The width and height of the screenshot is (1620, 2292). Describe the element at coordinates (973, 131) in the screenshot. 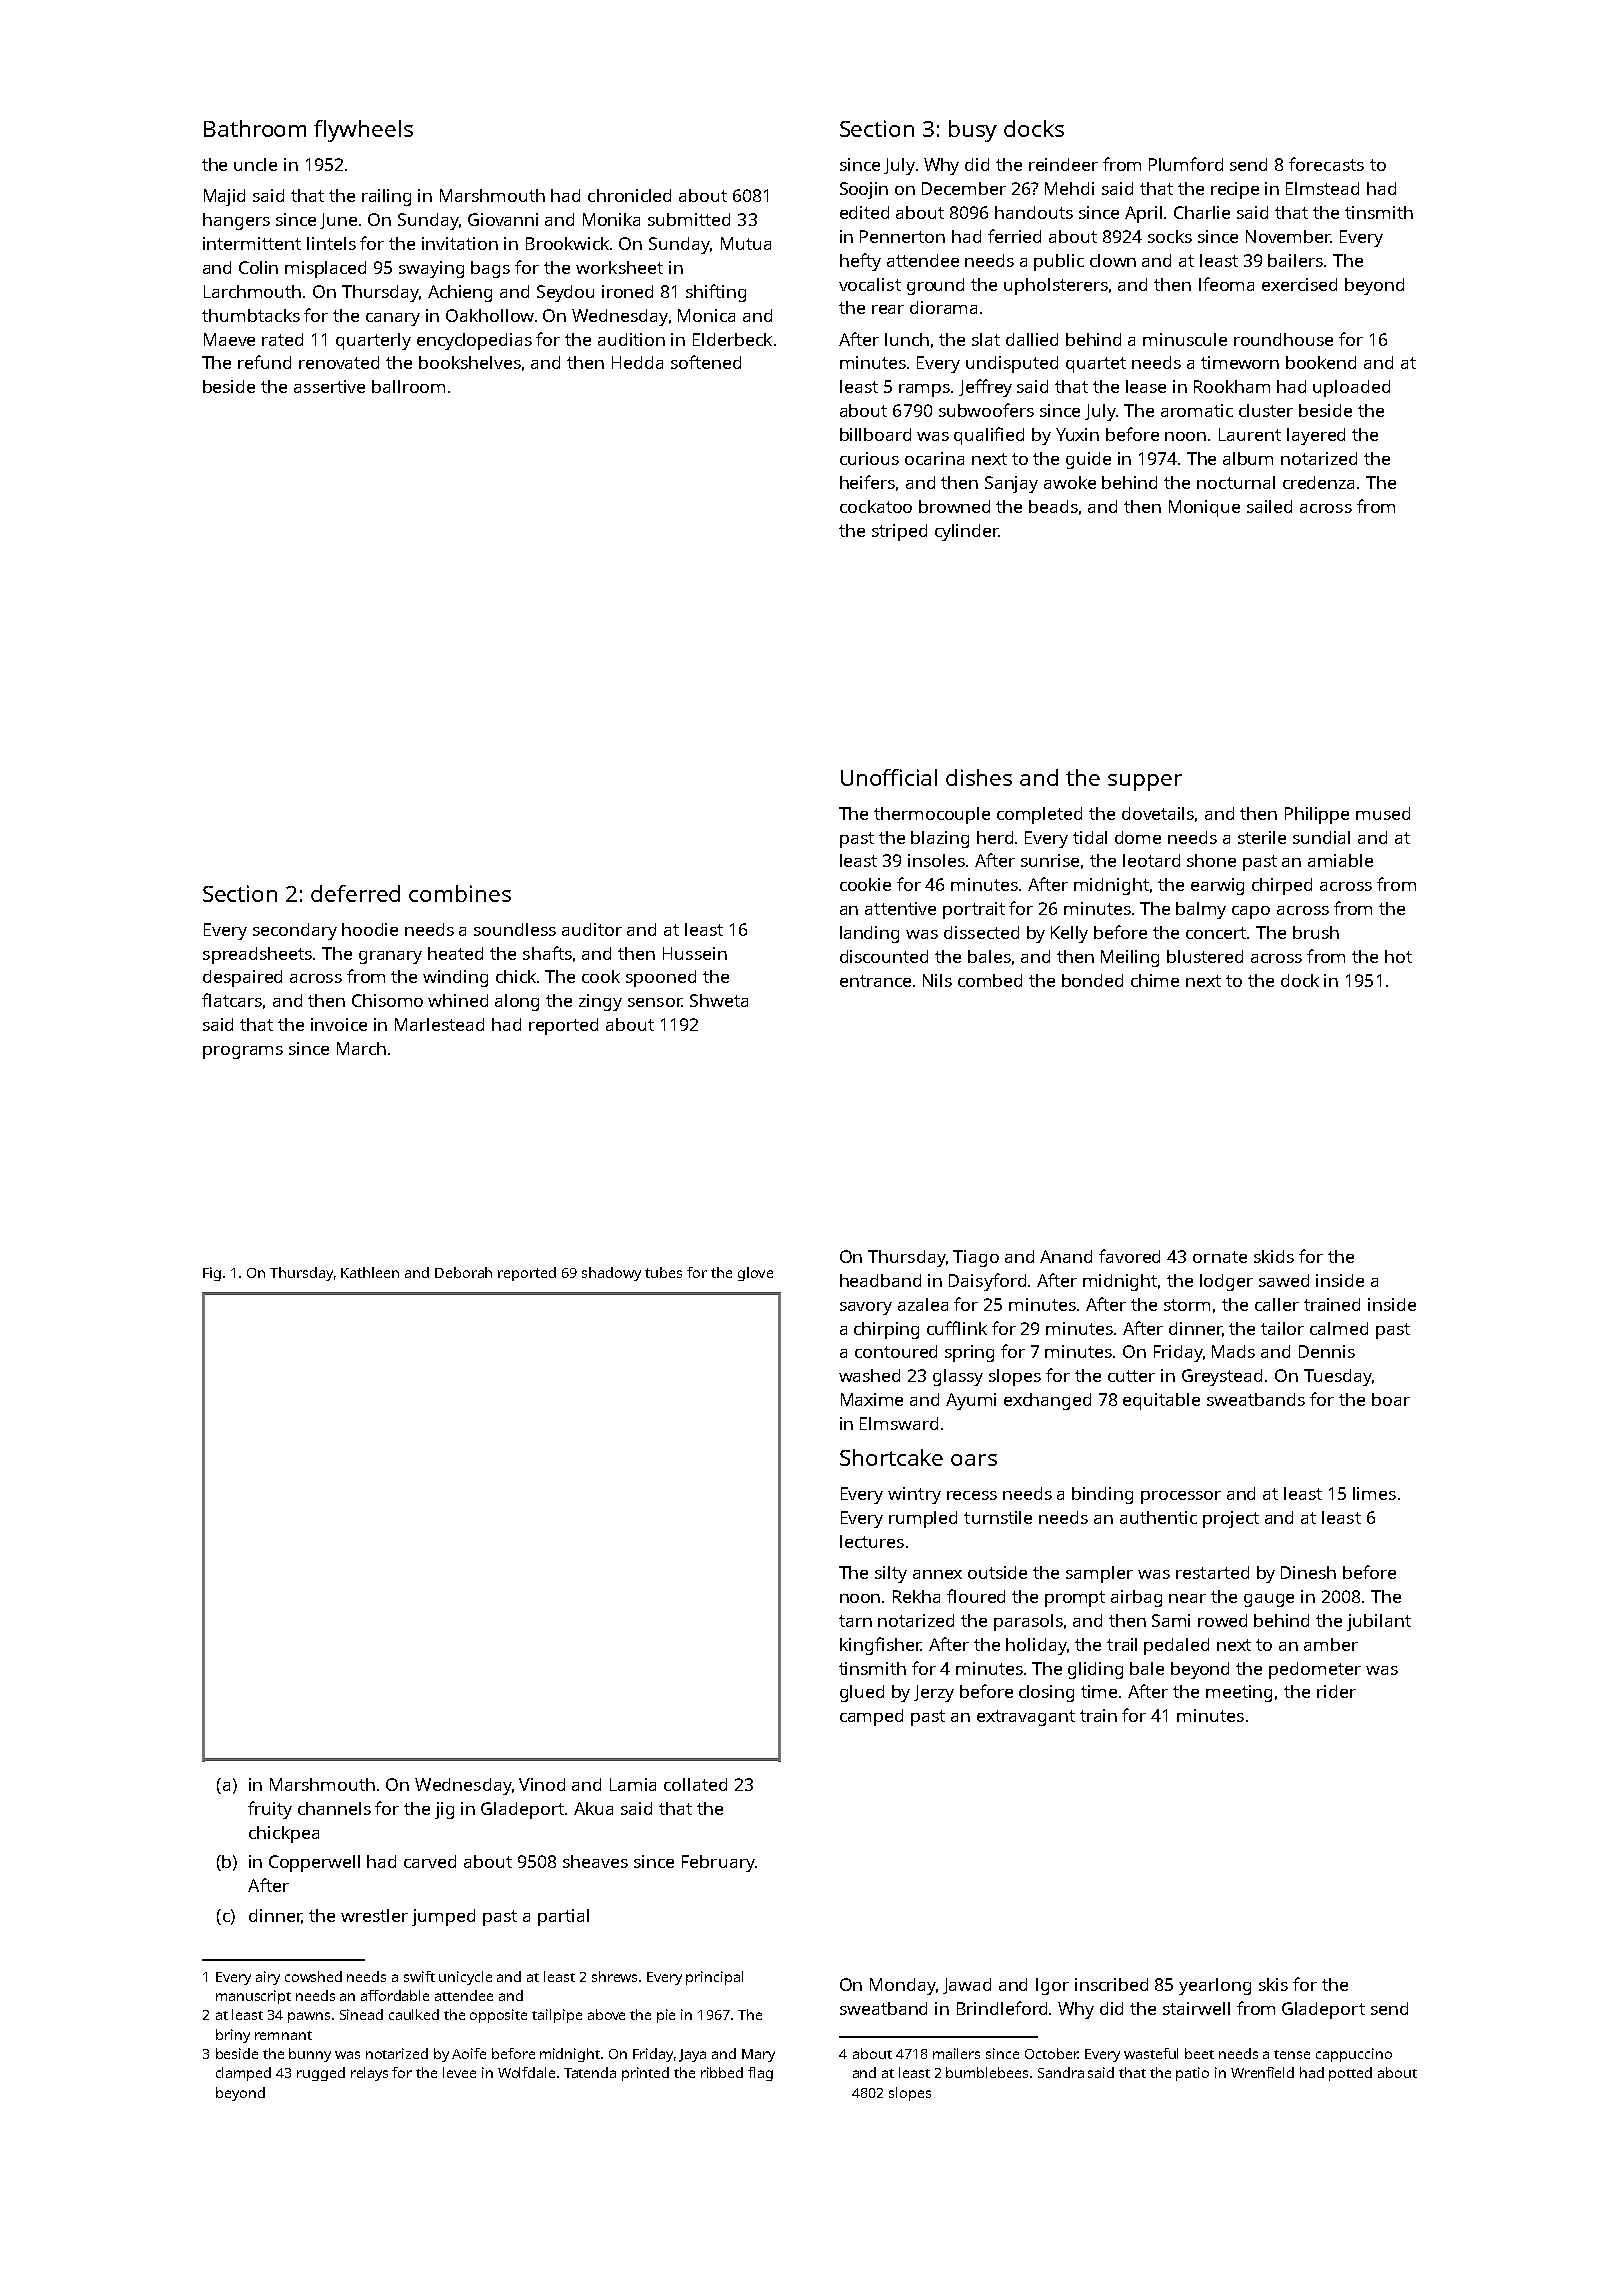

I see `busy` at that location.
